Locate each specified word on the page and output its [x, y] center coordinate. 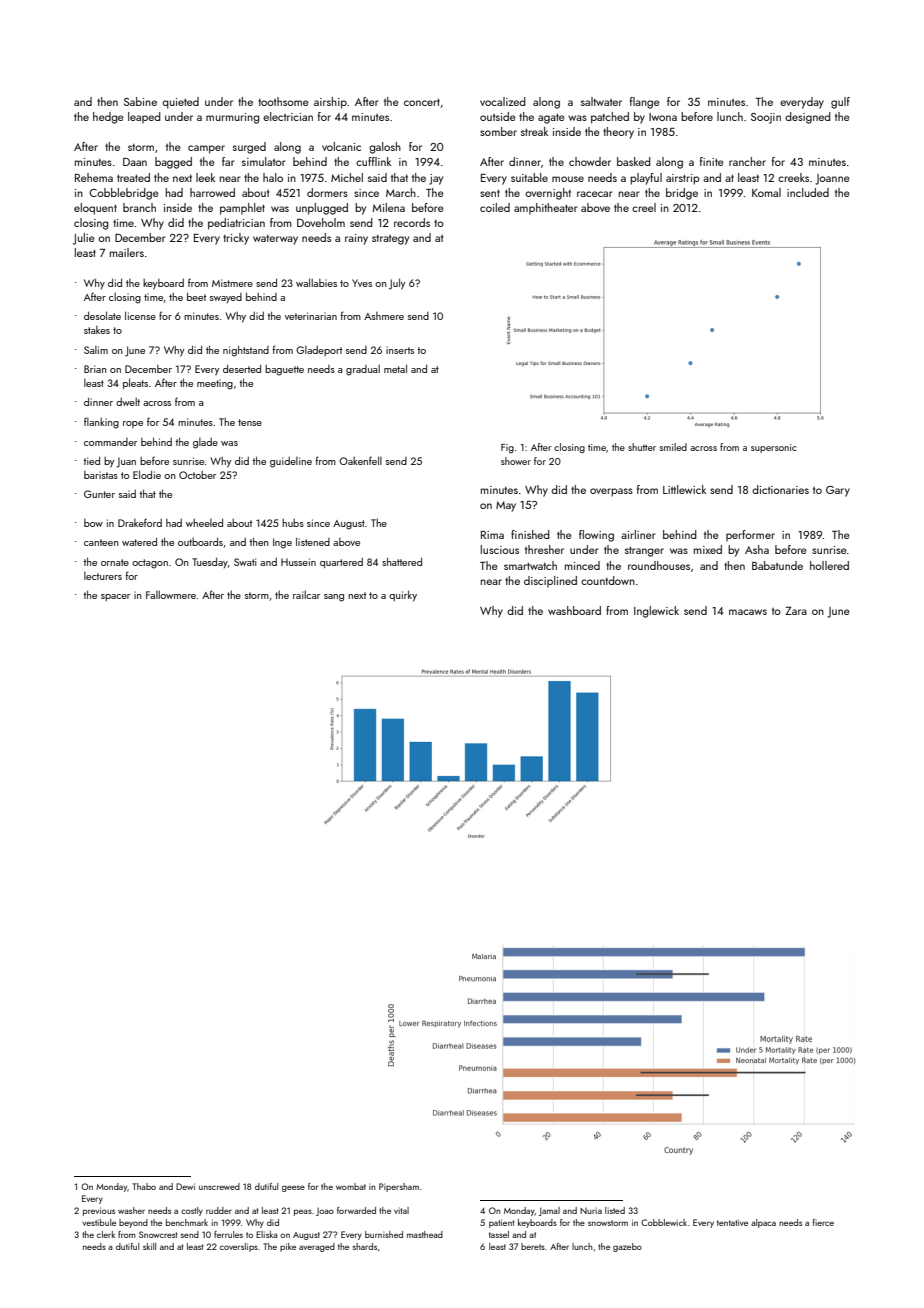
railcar [306, 595]
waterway [275, 240]
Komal [766, 192]
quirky [403, 596]
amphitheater [546, 209]
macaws [748, 612]
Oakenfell [360, 460]
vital [401, 1210]
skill [149, 1246]
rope [133, 424]
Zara [796, 611]
